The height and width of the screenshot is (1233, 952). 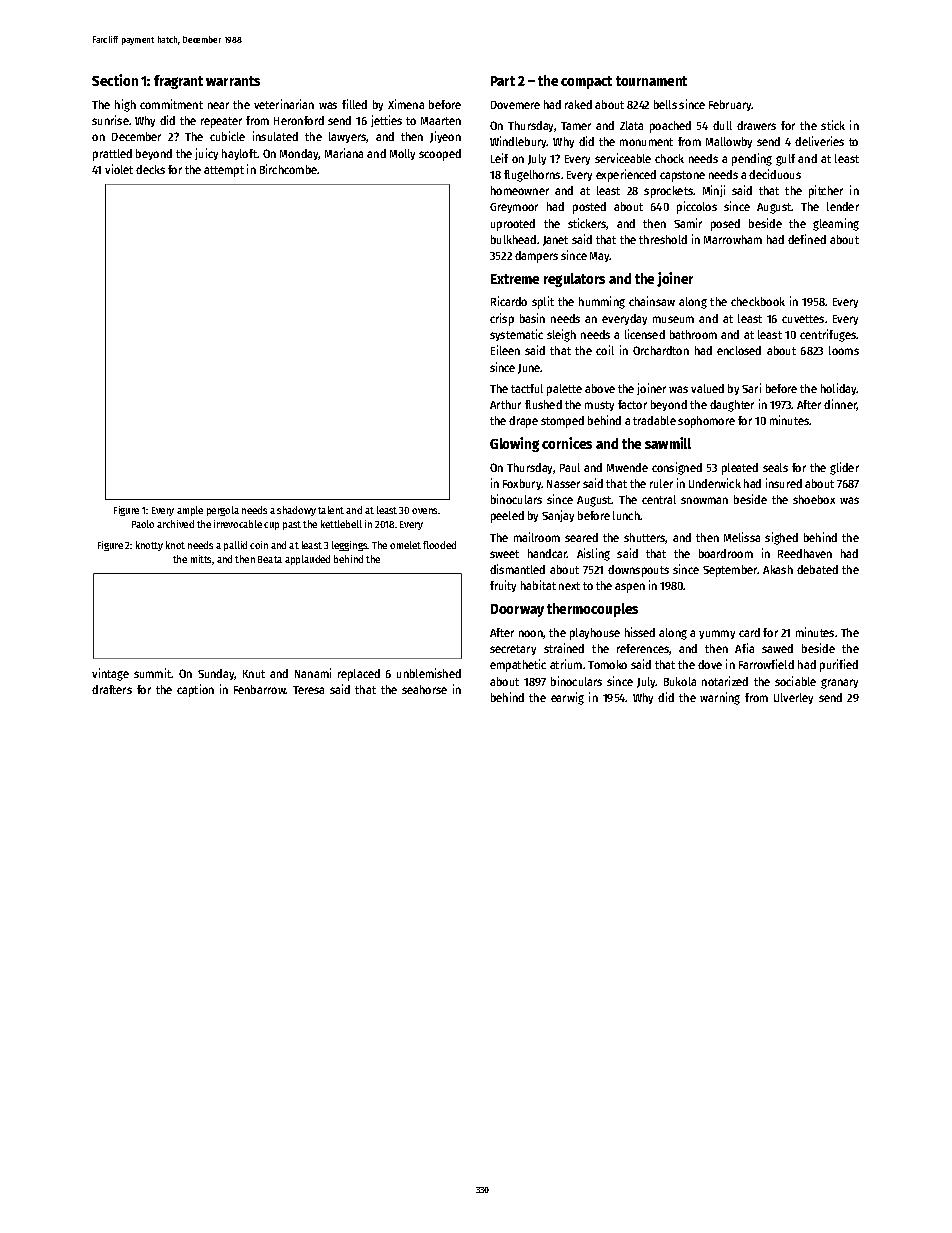 I want to click on tournament, so click(x=651, y=81).
